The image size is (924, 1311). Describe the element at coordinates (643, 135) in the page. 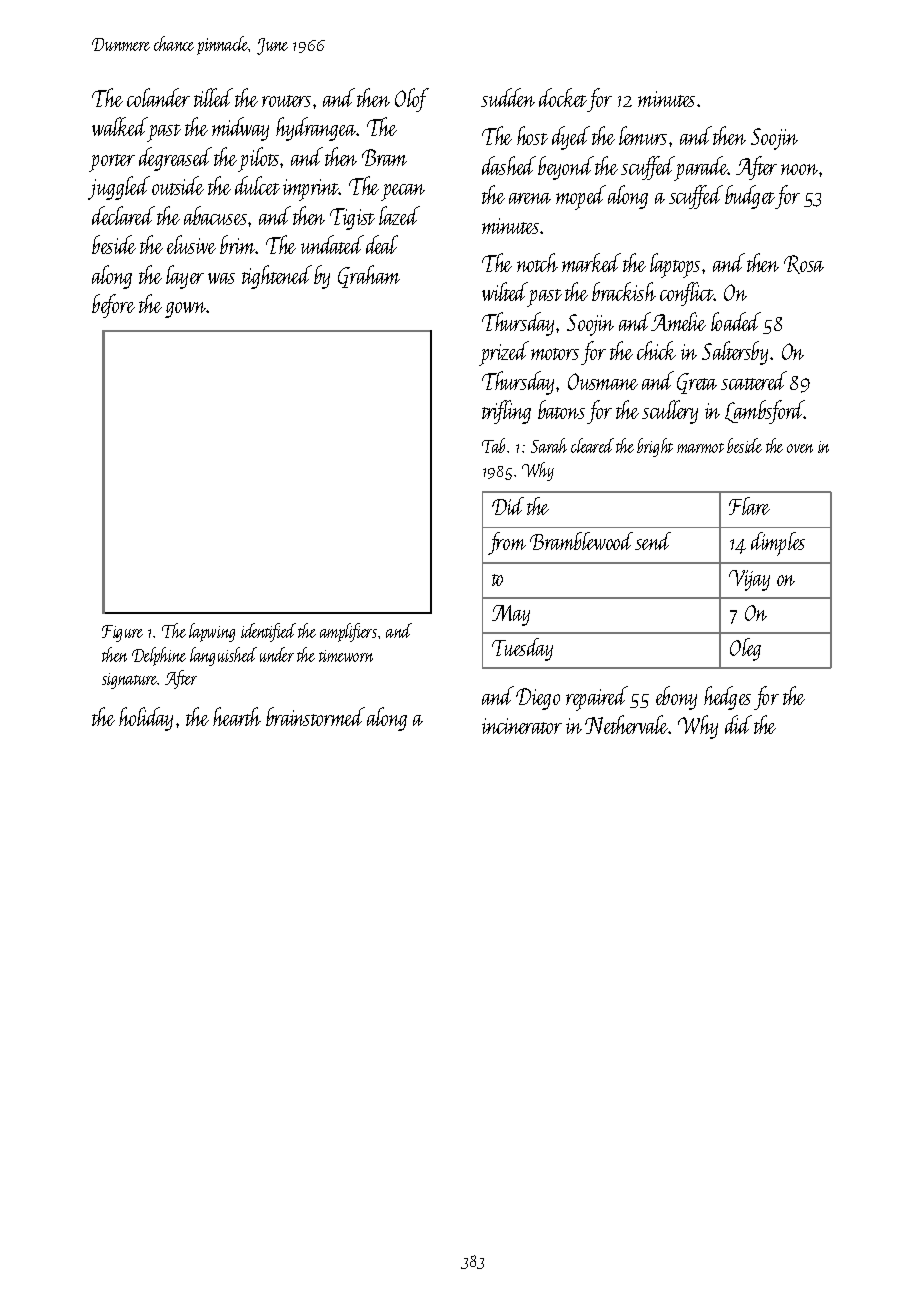

I see `lemurs` at that location.
